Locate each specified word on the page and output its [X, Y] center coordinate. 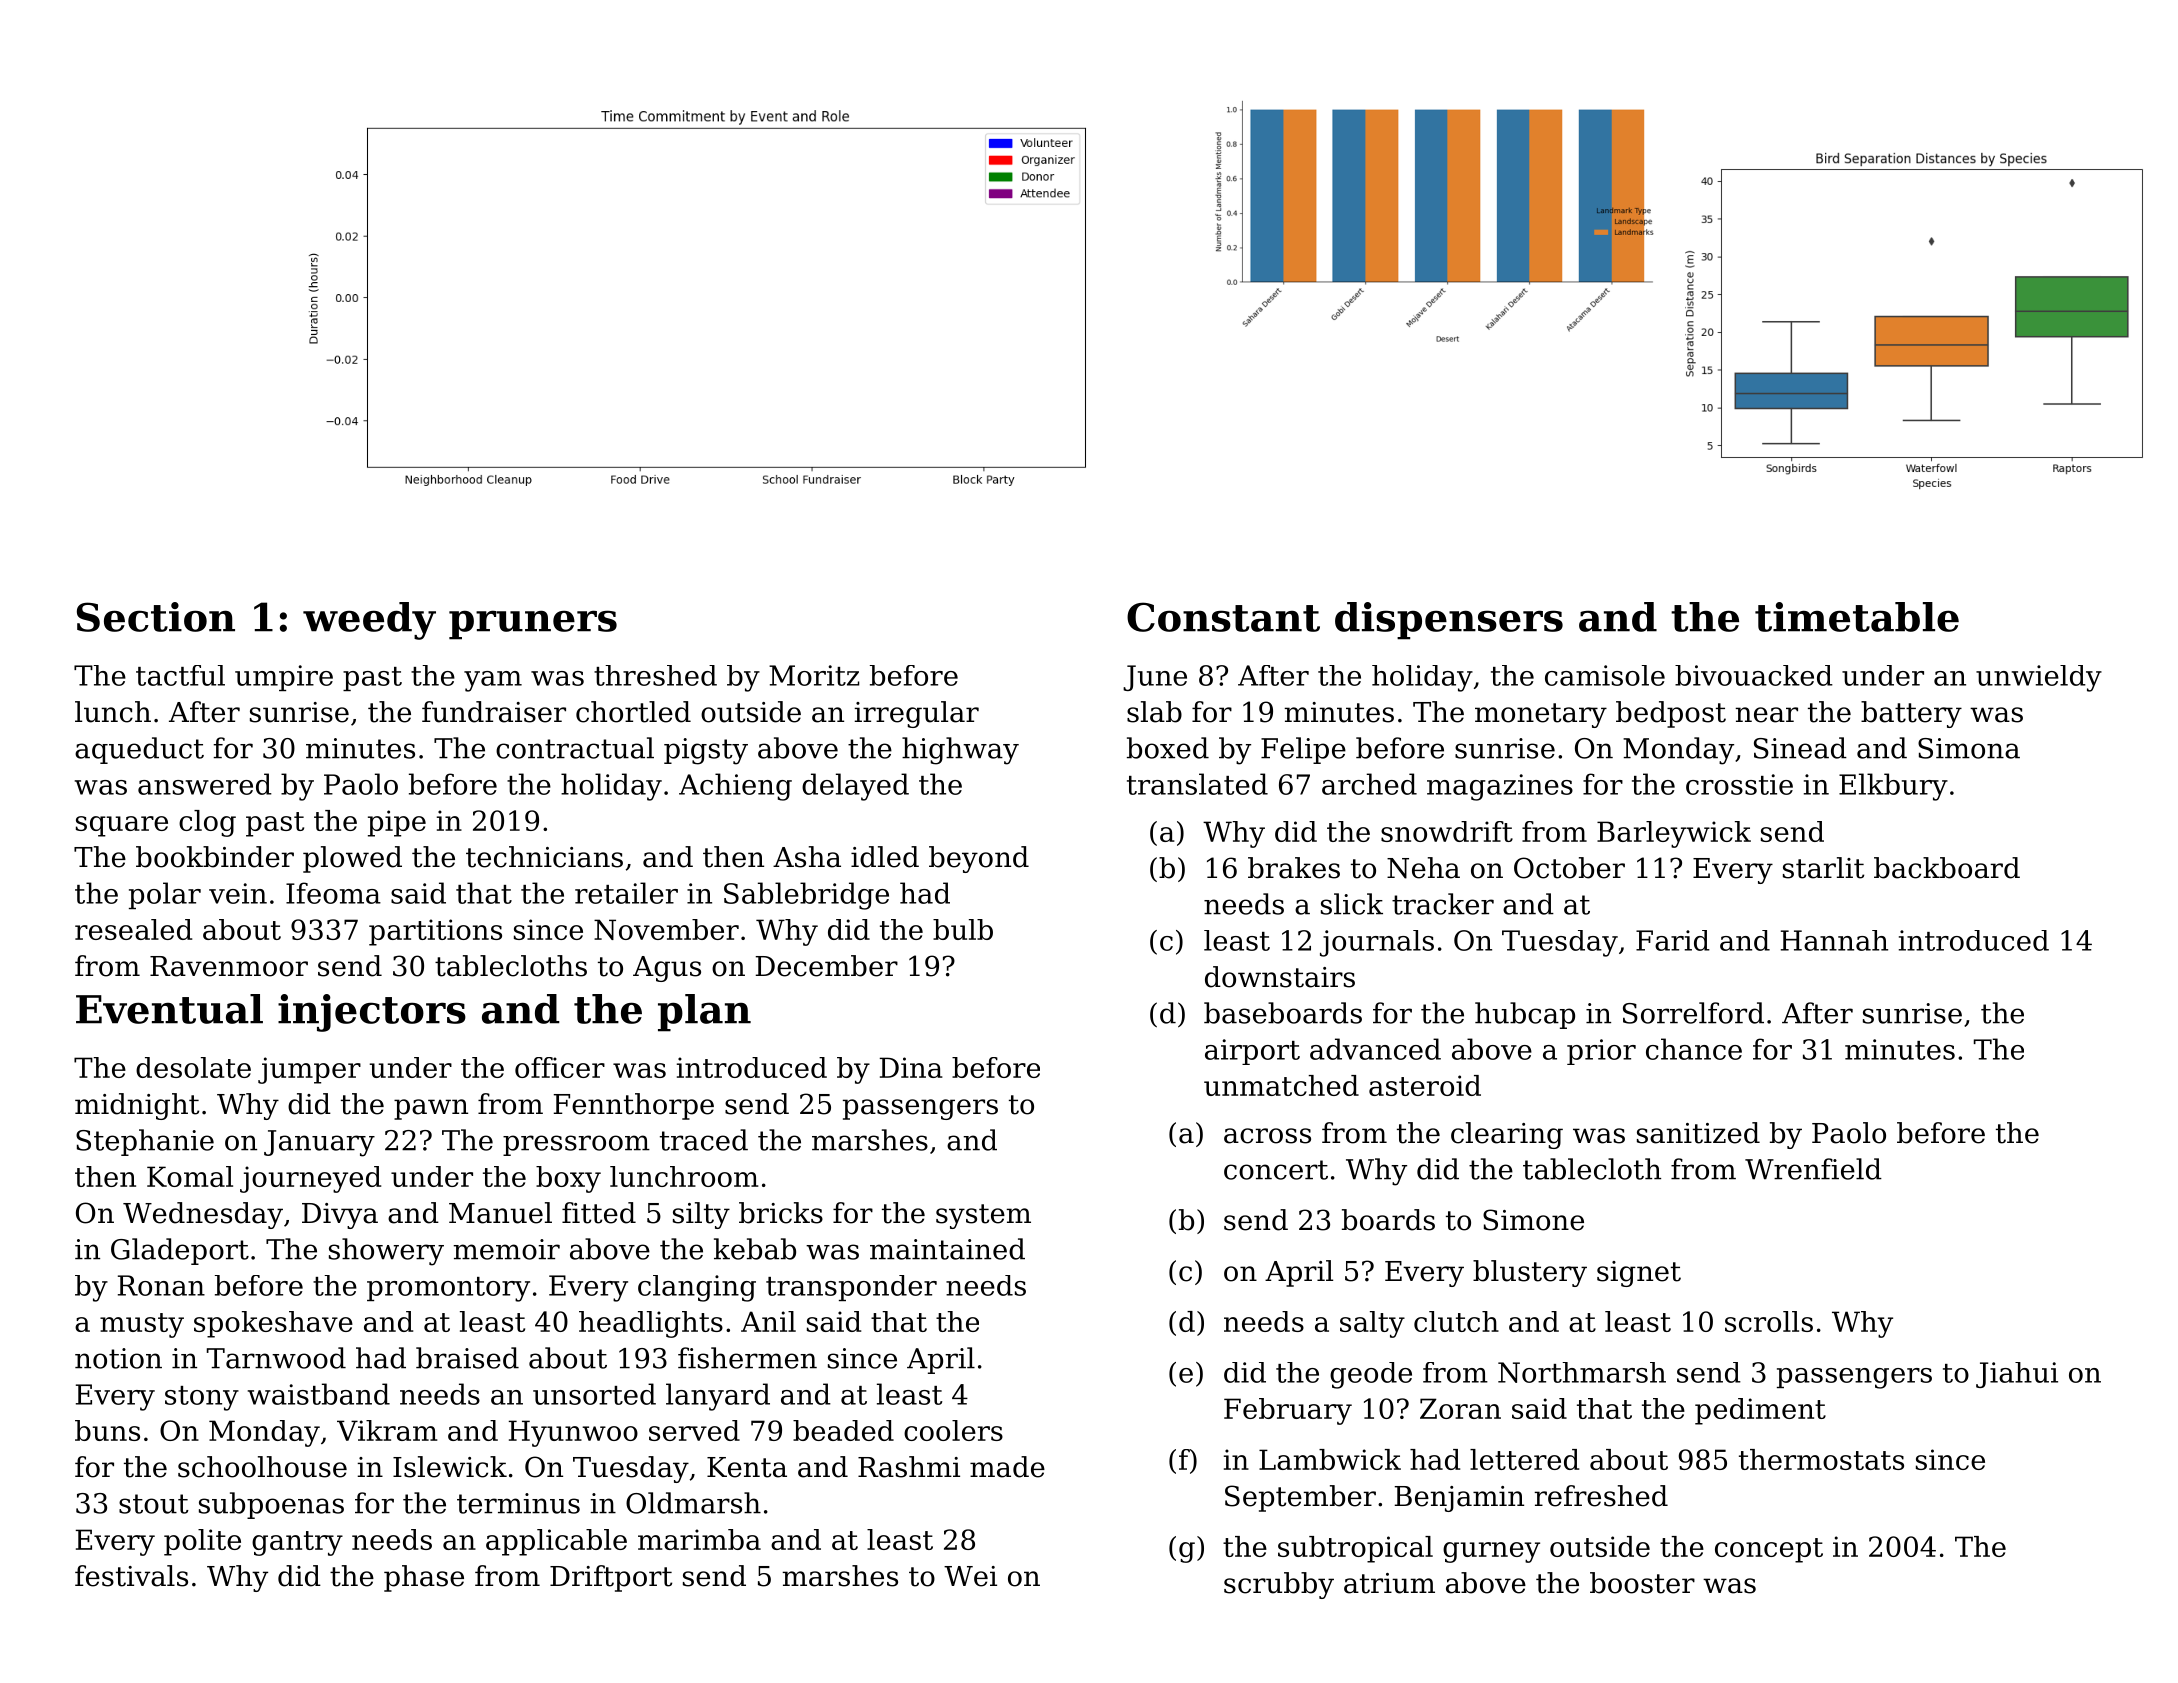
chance [1694, 1049]
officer [560, 1067]
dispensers [1449, 621]
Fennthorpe [634, 1106]
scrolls [1769, 1321]
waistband [319, 1394]
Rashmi [909, 1467]
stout [154, 1504]
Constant [1223, 617]
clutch [1456, 1321]
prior [1601, 1052]
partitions [435, 932]
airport [1252, 1052]
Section [156, 617]
